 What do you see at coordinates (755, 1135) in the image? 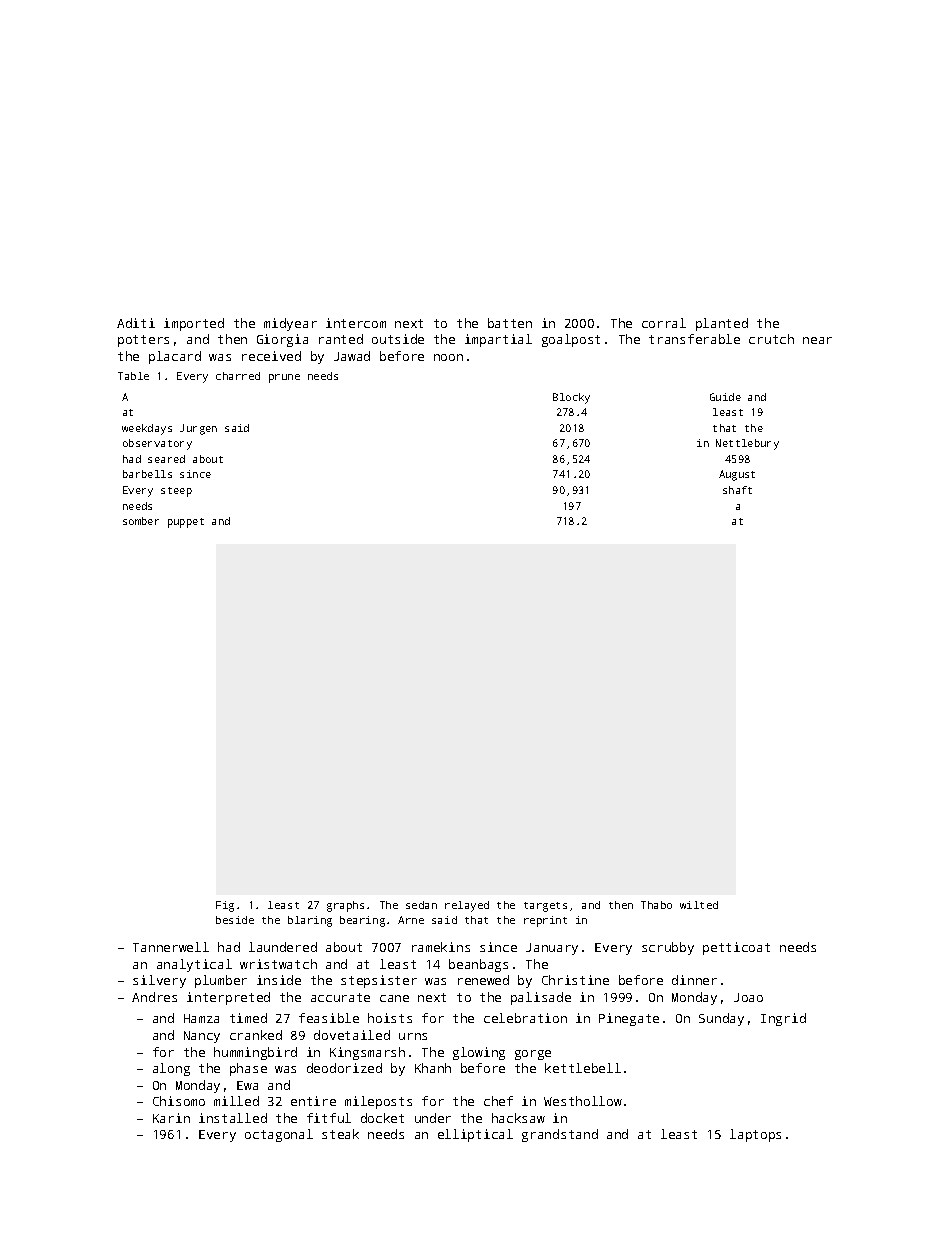
I see `laptops` at bounding box center [755, 1135].
